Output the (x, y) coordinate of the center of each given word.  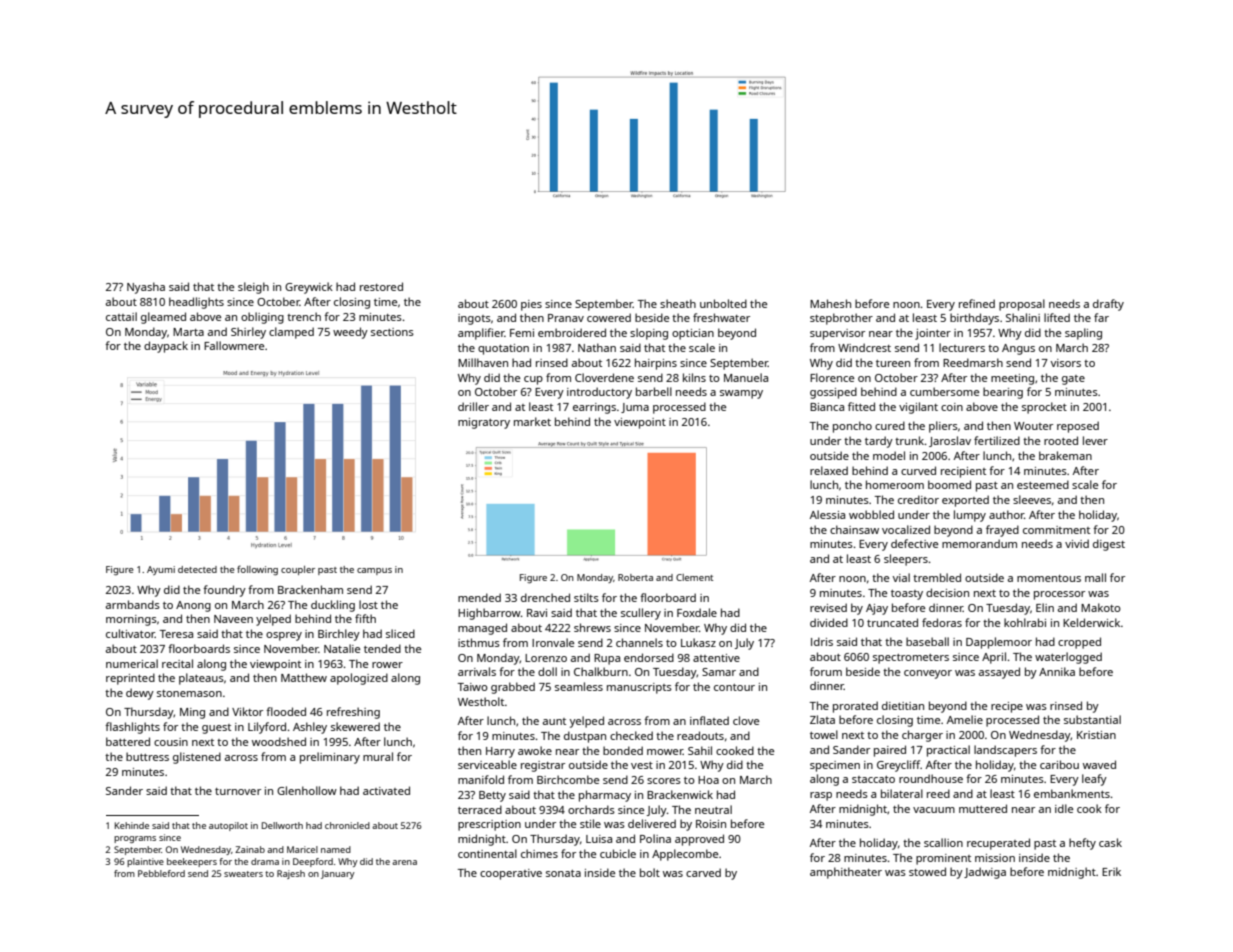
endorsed (649, 657)
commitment (1056, 530)
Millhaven (483, 362)
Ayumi (161, 570)
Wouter (1033, 426)
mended (479, 597)
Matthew (304, 677)
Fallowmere (234, 345)
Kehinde (132, 825)
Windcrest (864, 347)
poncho (852, 427)
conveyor (928, 674)
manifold (481, 779)
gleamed (163, 318)
